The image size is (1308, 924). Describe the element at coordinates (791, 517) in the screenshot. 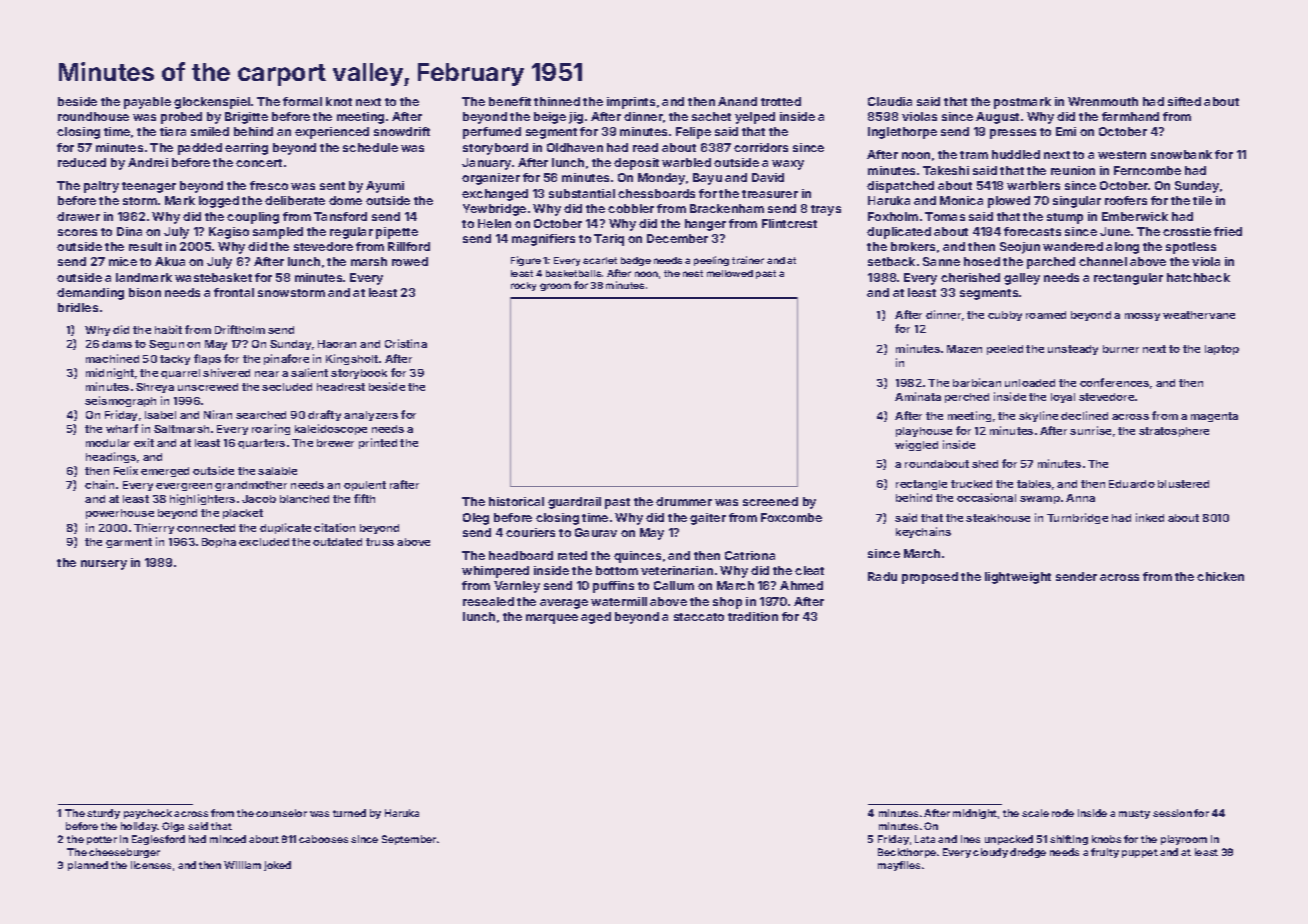

I see `Foxcombe` at that location.
